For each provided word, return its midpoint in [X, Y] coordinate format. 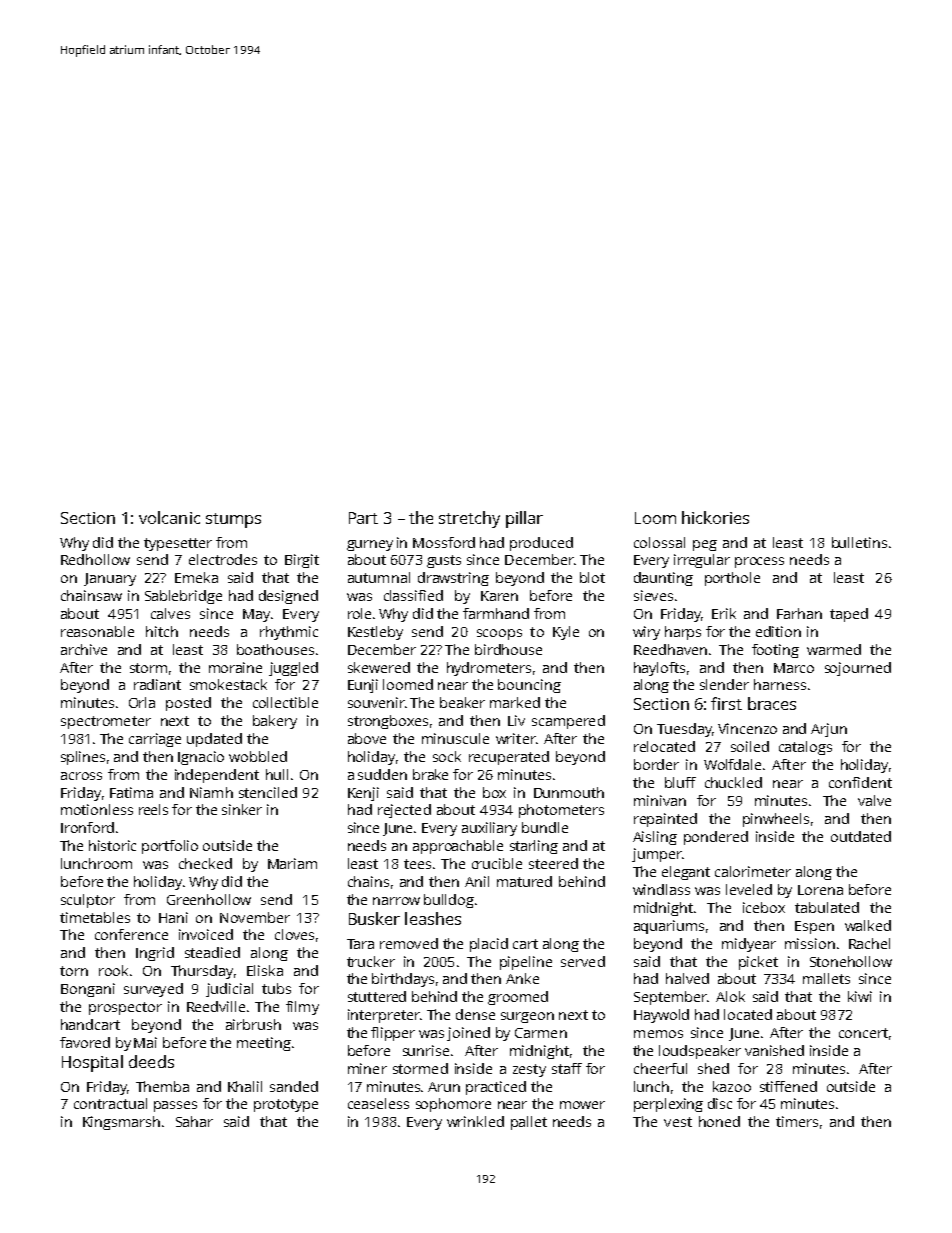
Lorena [820, 890]
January [110, 579]
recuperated [509, 758]
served [583, 961]
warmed [834, 649]
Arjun [829, 730]
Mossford [444, 542]
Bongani [88, 990]
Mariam [292, 863]
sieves [653, 595]
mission [810, 943]
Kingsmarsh [121, 1123]
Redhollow [95, 559]
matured [524, 881]
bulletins [859, 542]
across [81, 776]
